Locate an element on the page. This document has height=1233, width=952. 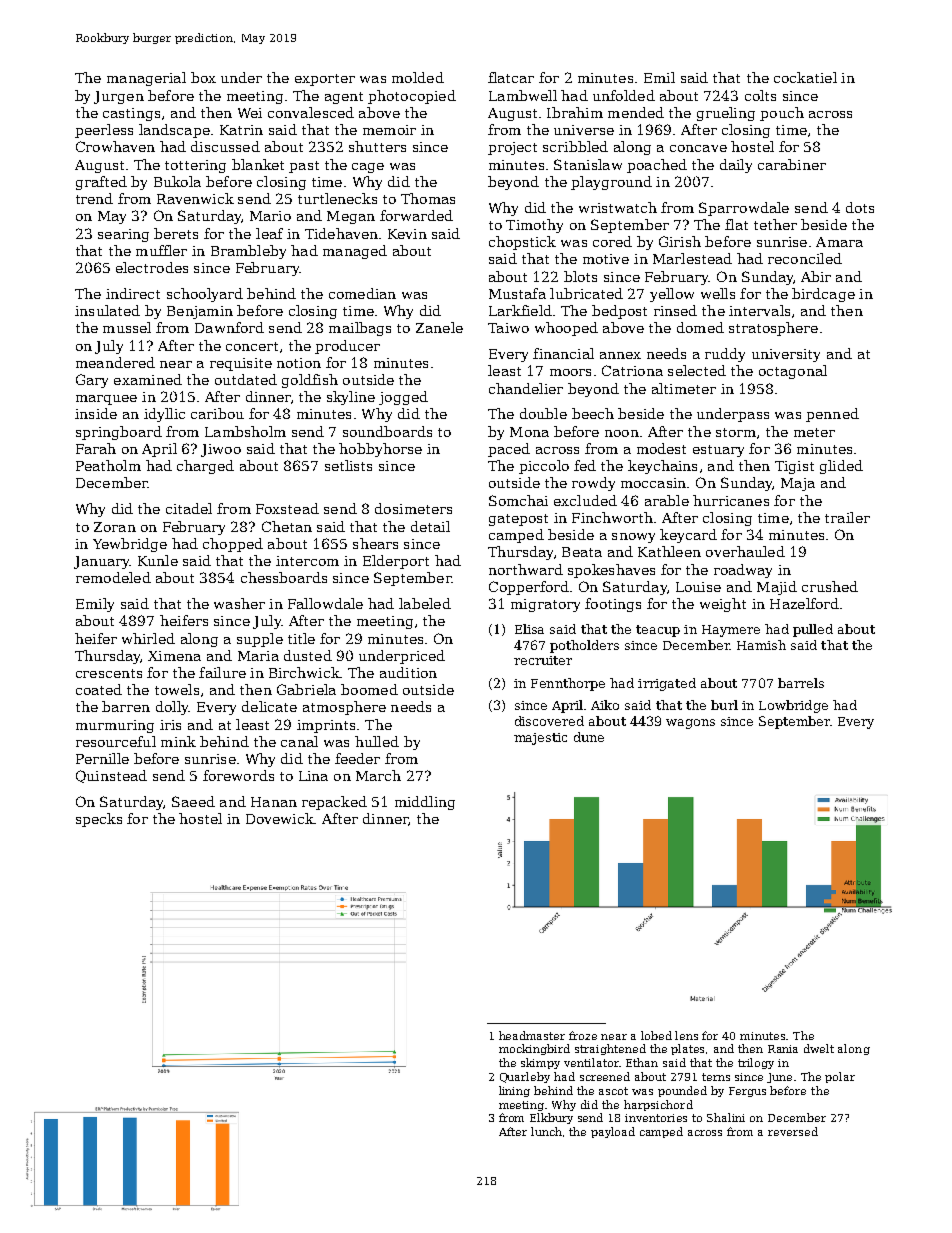
crushed is located at coordinates (830, 586).
